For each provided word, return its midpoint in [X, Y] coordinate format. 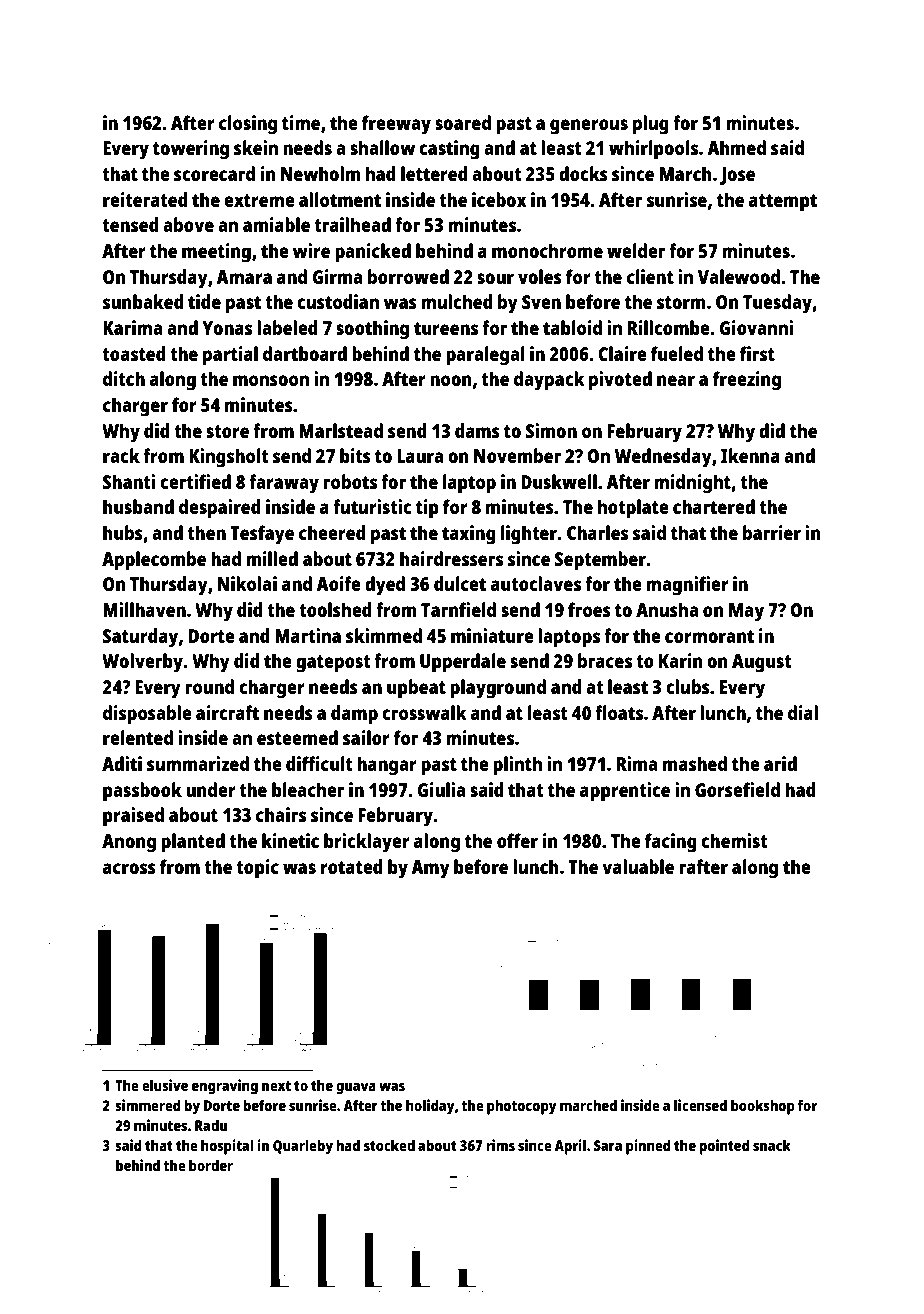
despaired [220, 509]
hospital [227, 1147]
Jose [737, 176]
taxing [469, 535]
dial [803, 712]
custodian [338, 301]
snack [772, 1145]
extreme [259, 200]
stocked [389, 1145]
